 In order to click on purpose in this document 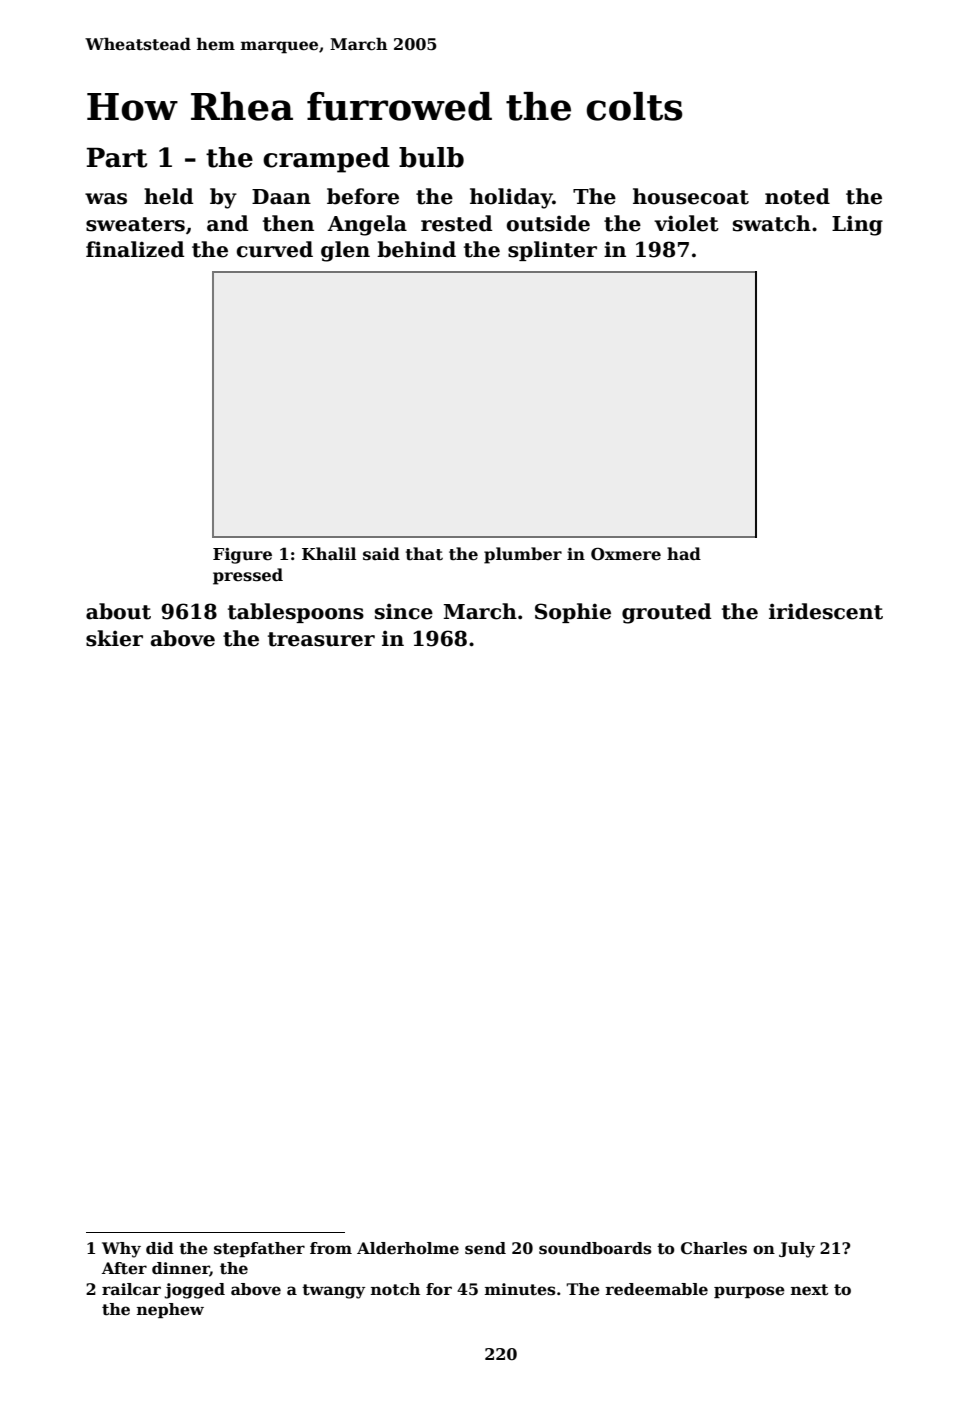, I will do `click(749, 1292)`.
